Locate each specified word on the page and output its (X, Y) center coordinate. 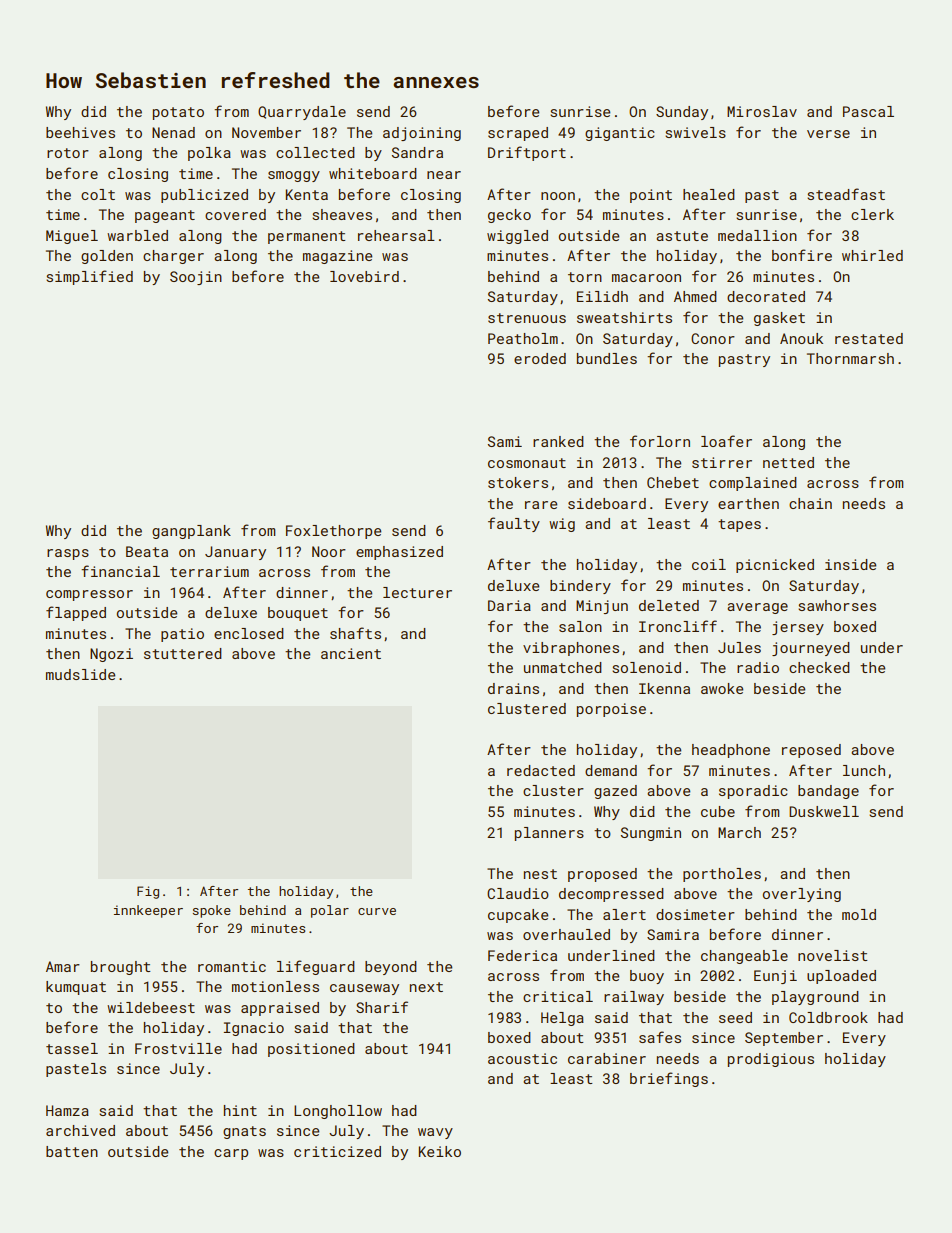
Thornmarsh (850, 358)
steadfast (846, 194)
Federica (522, 955)
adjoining (422, 134)
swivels (695, 132)
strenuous (527, 318)
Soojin (196, 278)
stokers (518, 482)
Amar (63, 966)
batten (72, 1151)
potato (178, 113)
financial (120, 571)
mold (859, 914)
